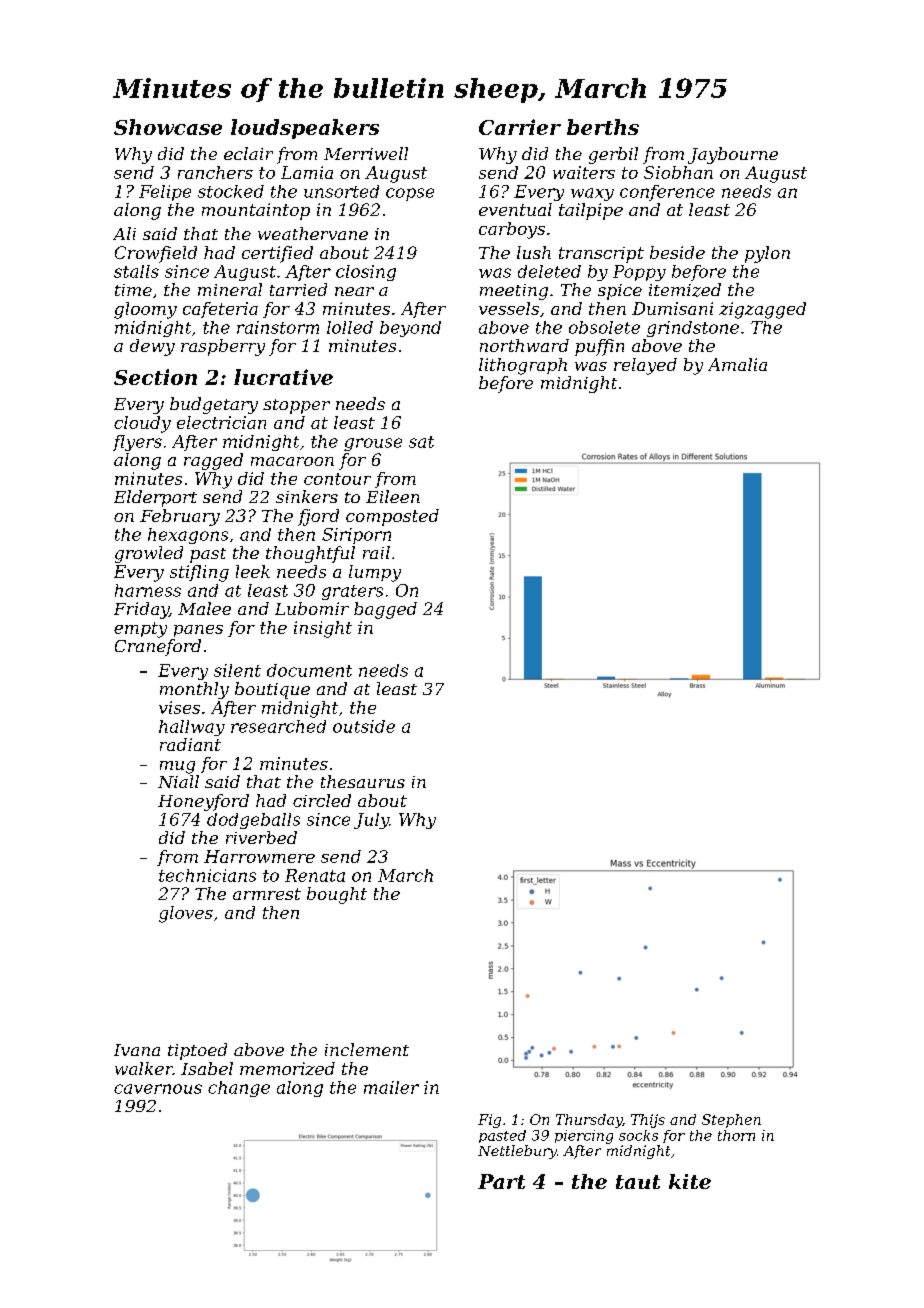 Image resolution: width=924 pixels, height=1308 pixels. I want to click on Amalia, so click(737, 364).
